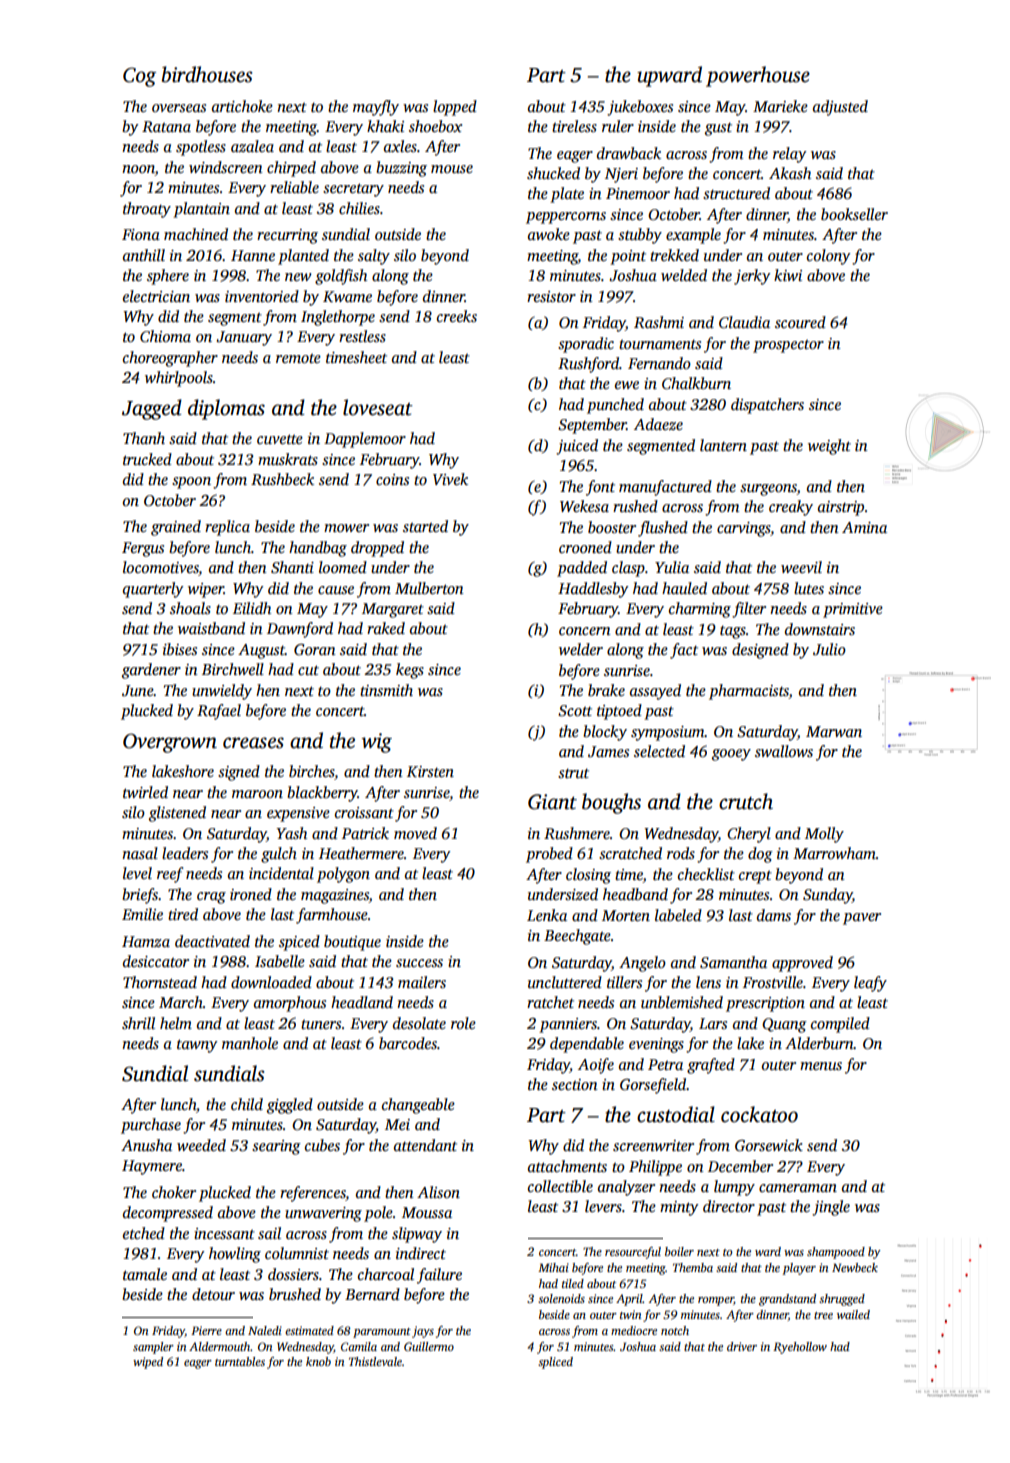 The width and height of the image is (1010, 1463). I want to click on unwavering, so click(323, 1214).
